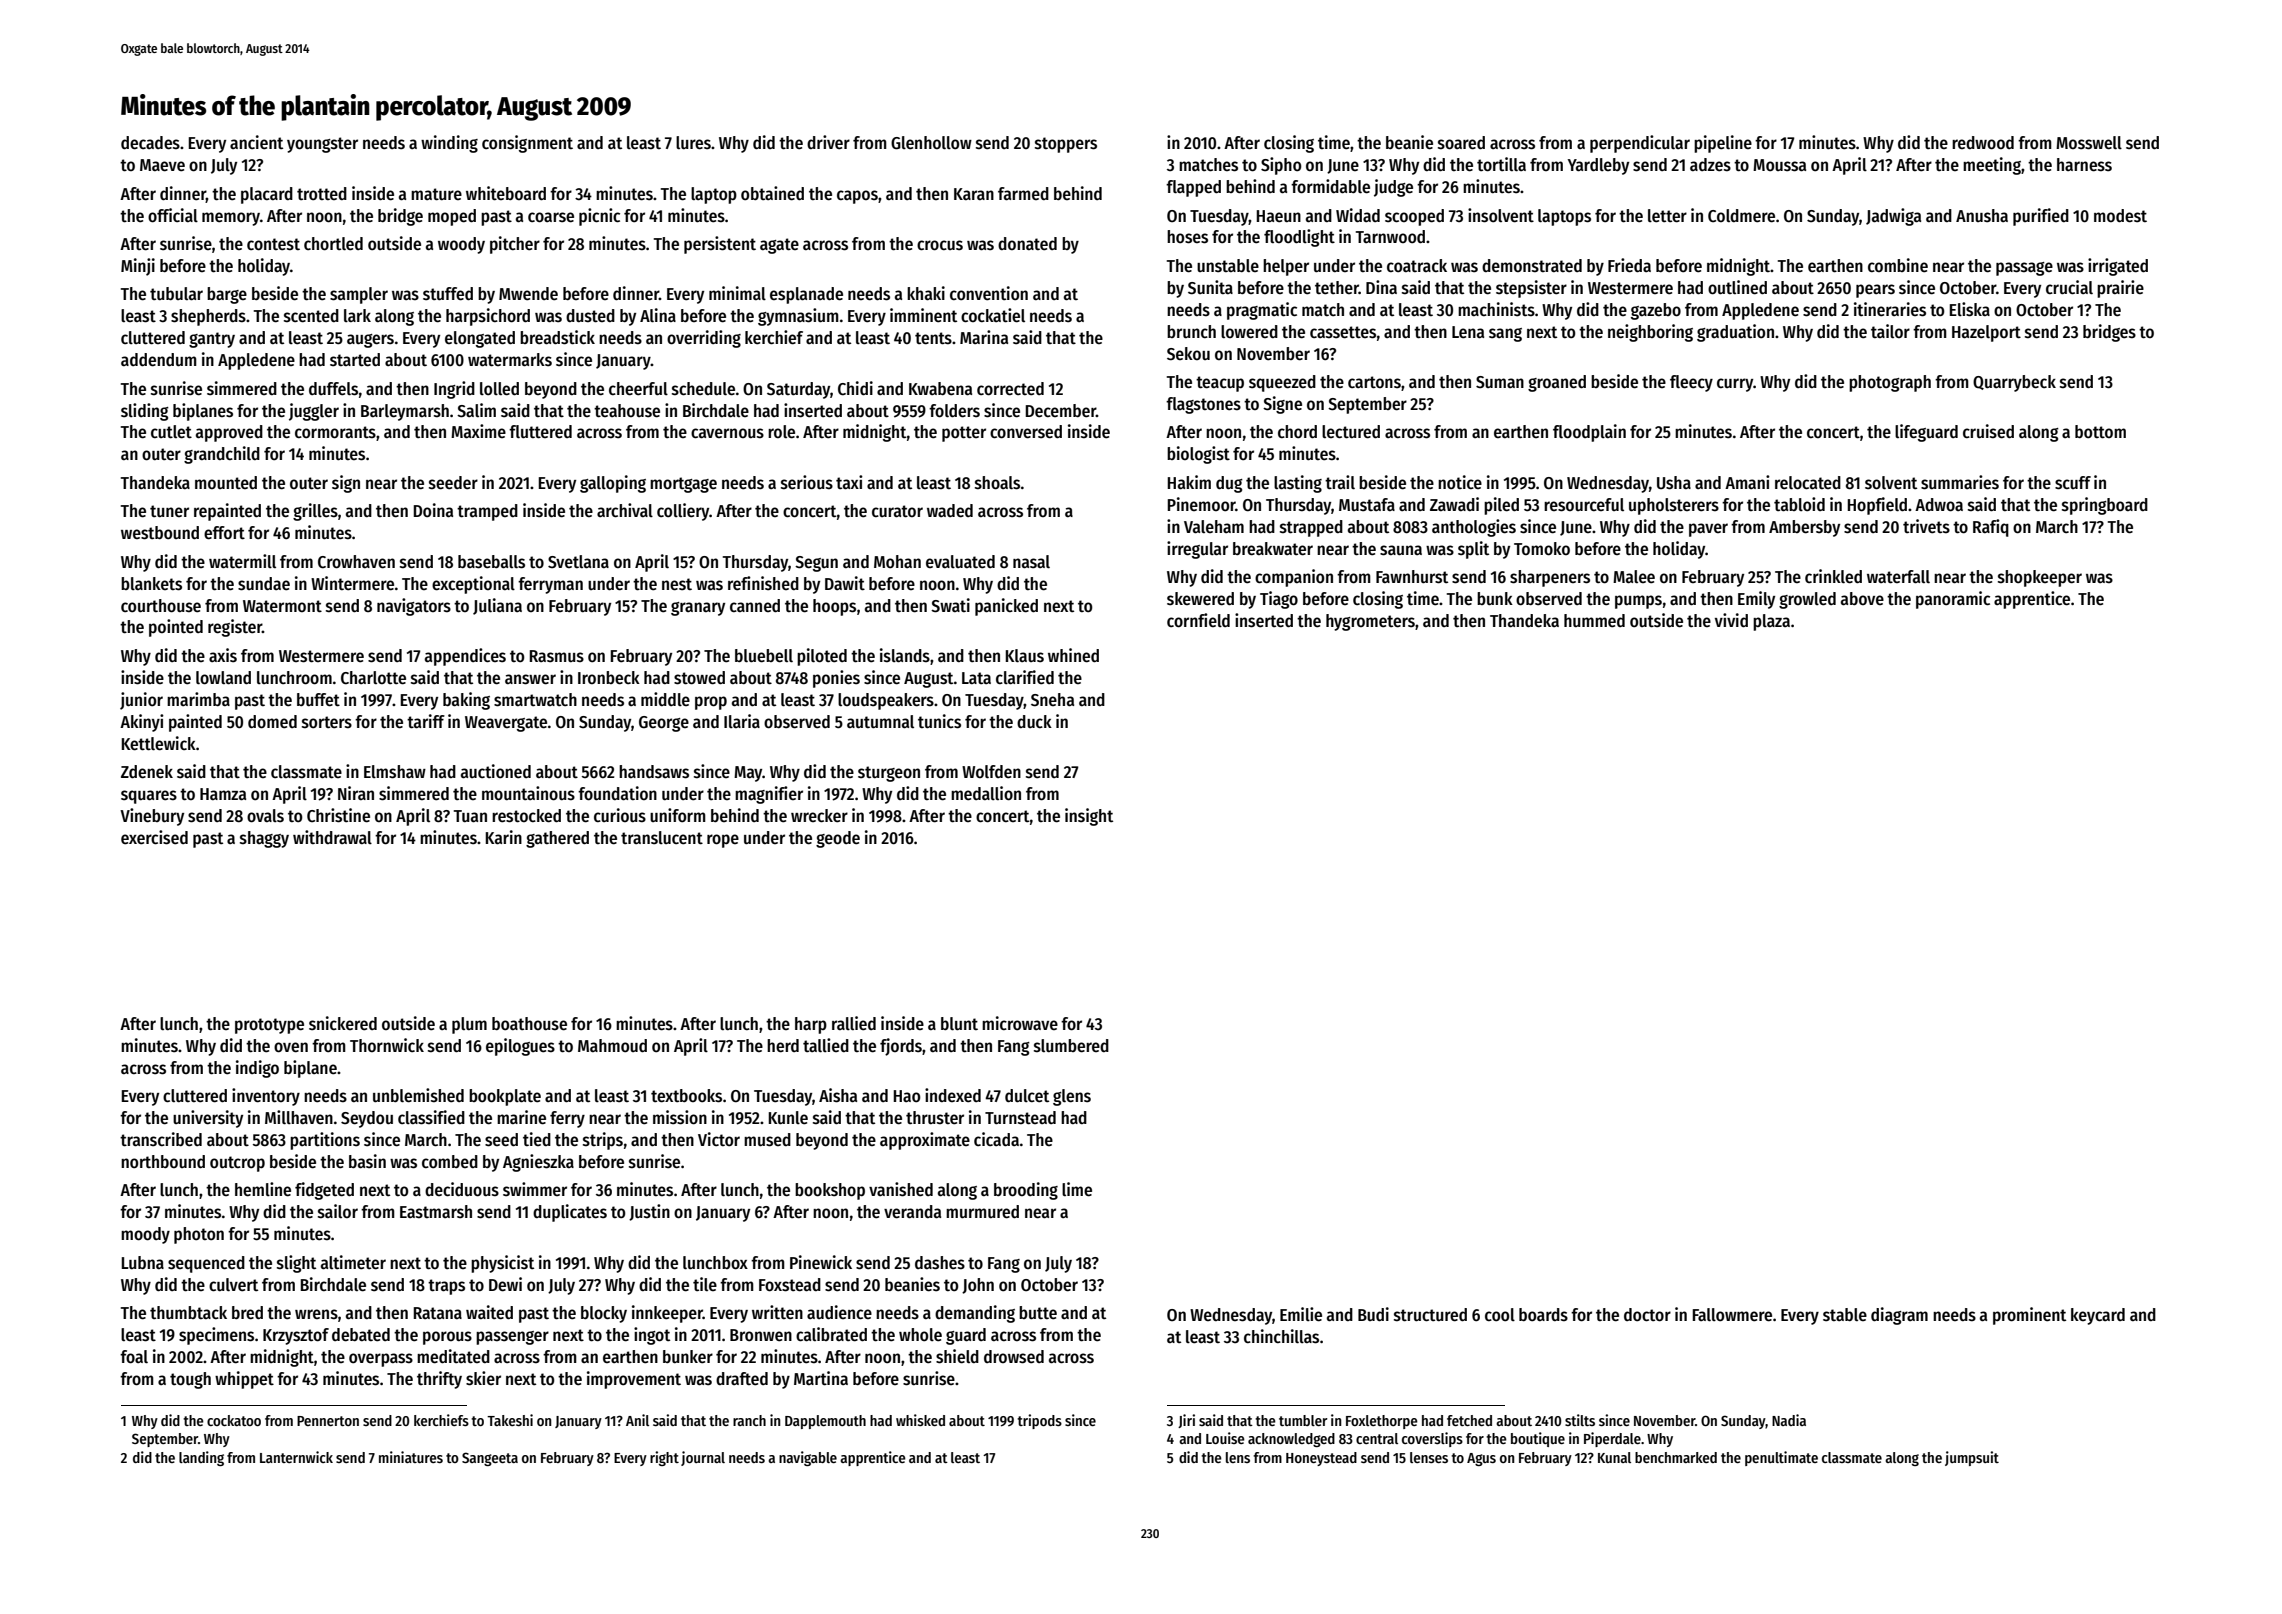  I want to click on fluttered, so click(540, 432).
